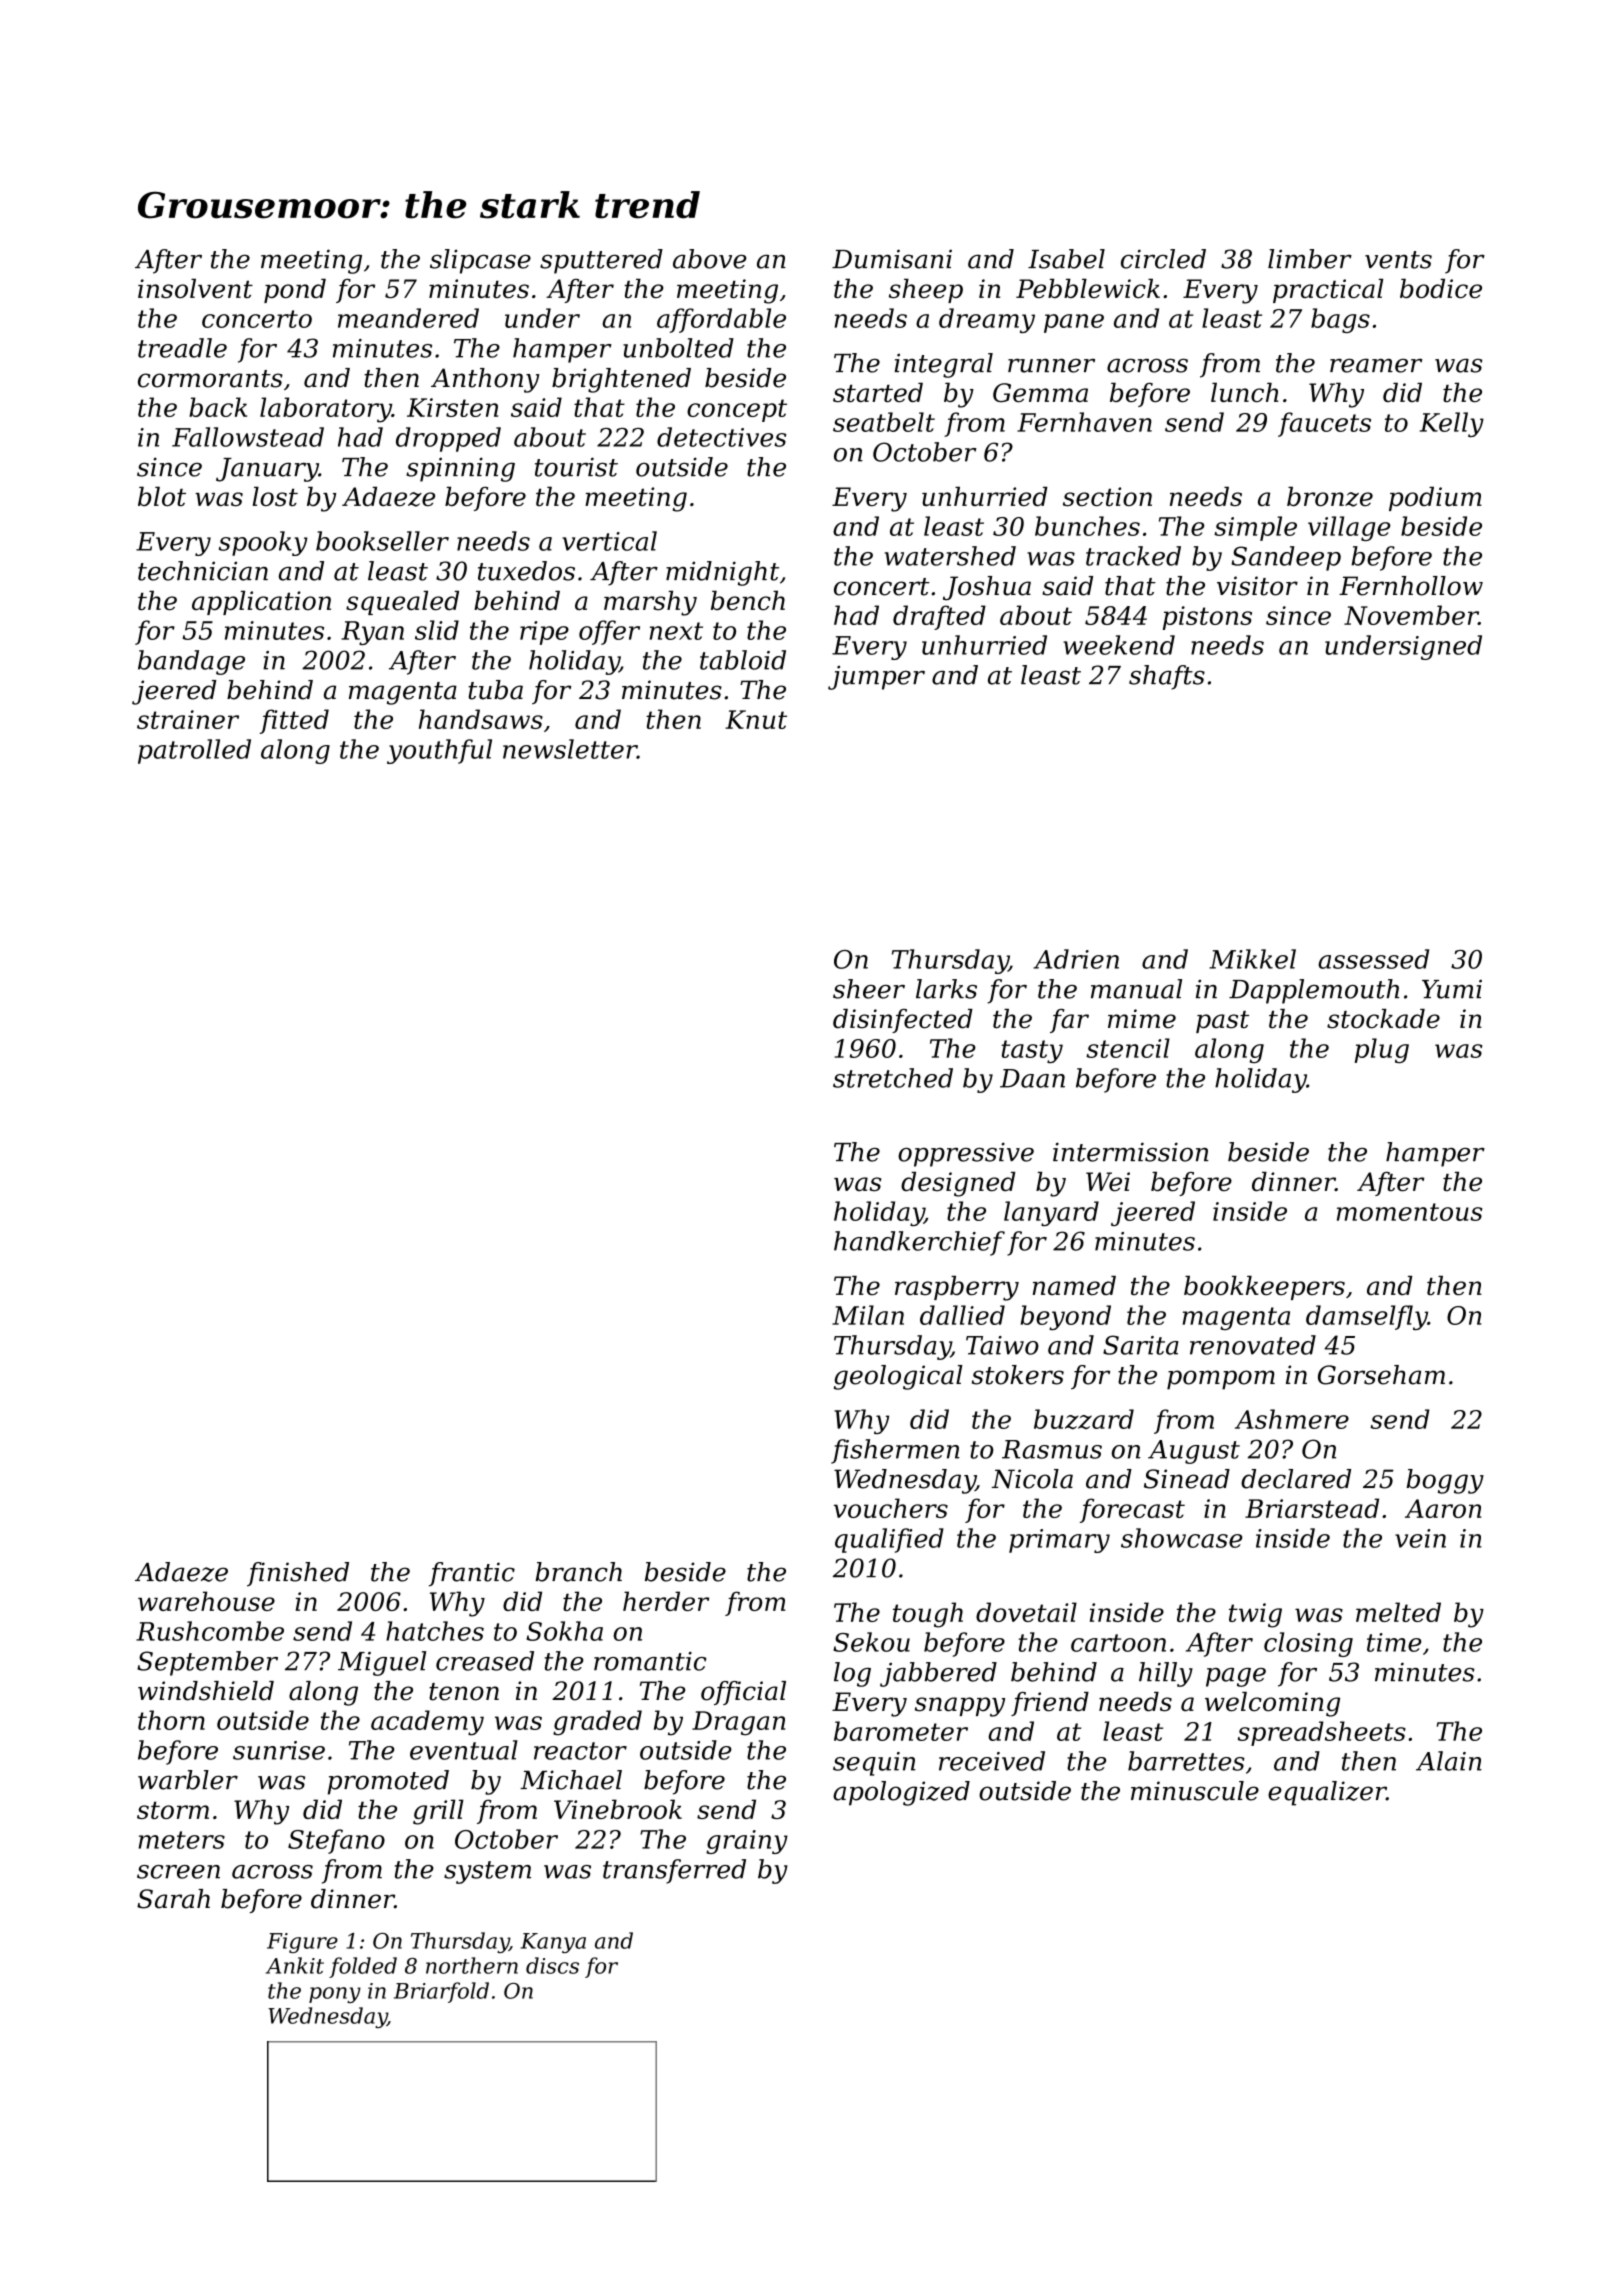 The image size is (1620, 2292). I want to click on meandered, so click(408, 318).
